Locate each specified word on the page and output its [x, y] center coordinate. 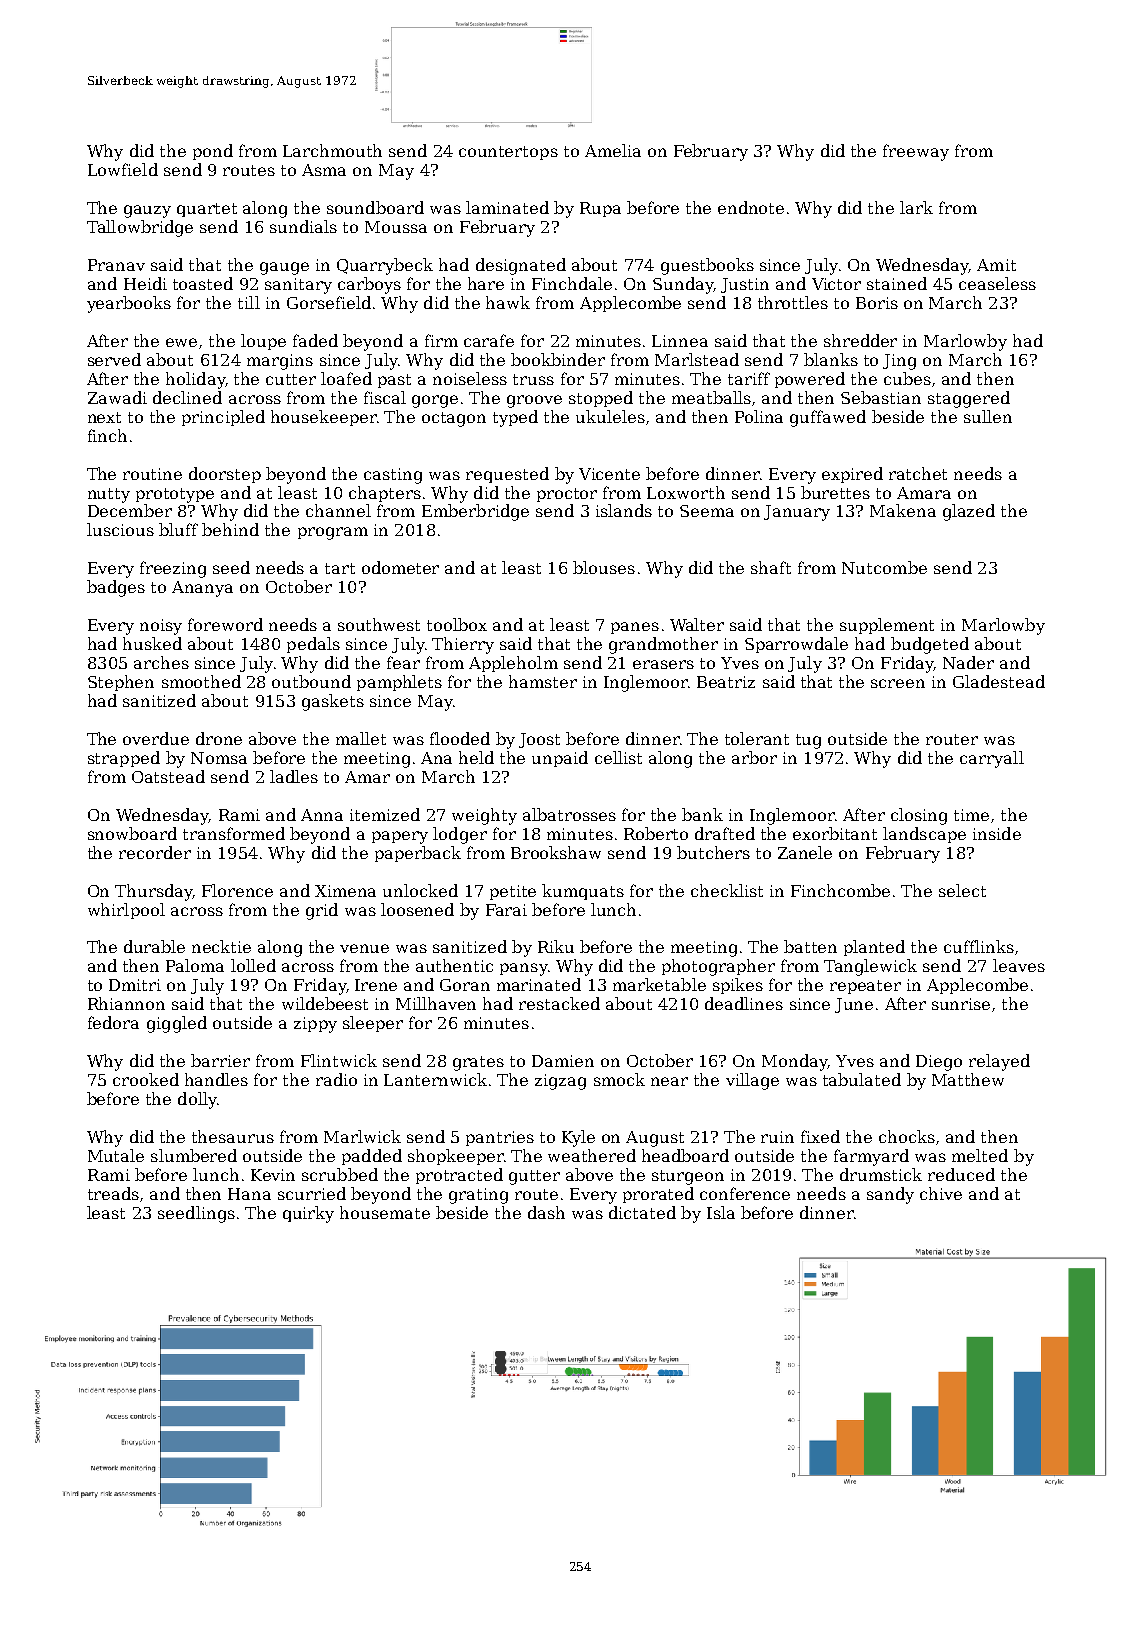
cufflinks [979, 946]
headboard [685, 1155]
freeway [916, 152]
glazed [969, 512]
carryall [992, 759]
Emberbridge [475, 512]
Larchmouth [332, 150]
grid [322, 911]
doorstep [225, 475]
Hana [249, 1194]
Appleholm [513, 664]
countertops [508, 153]
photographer [718, 967]
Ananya [202, 589]
